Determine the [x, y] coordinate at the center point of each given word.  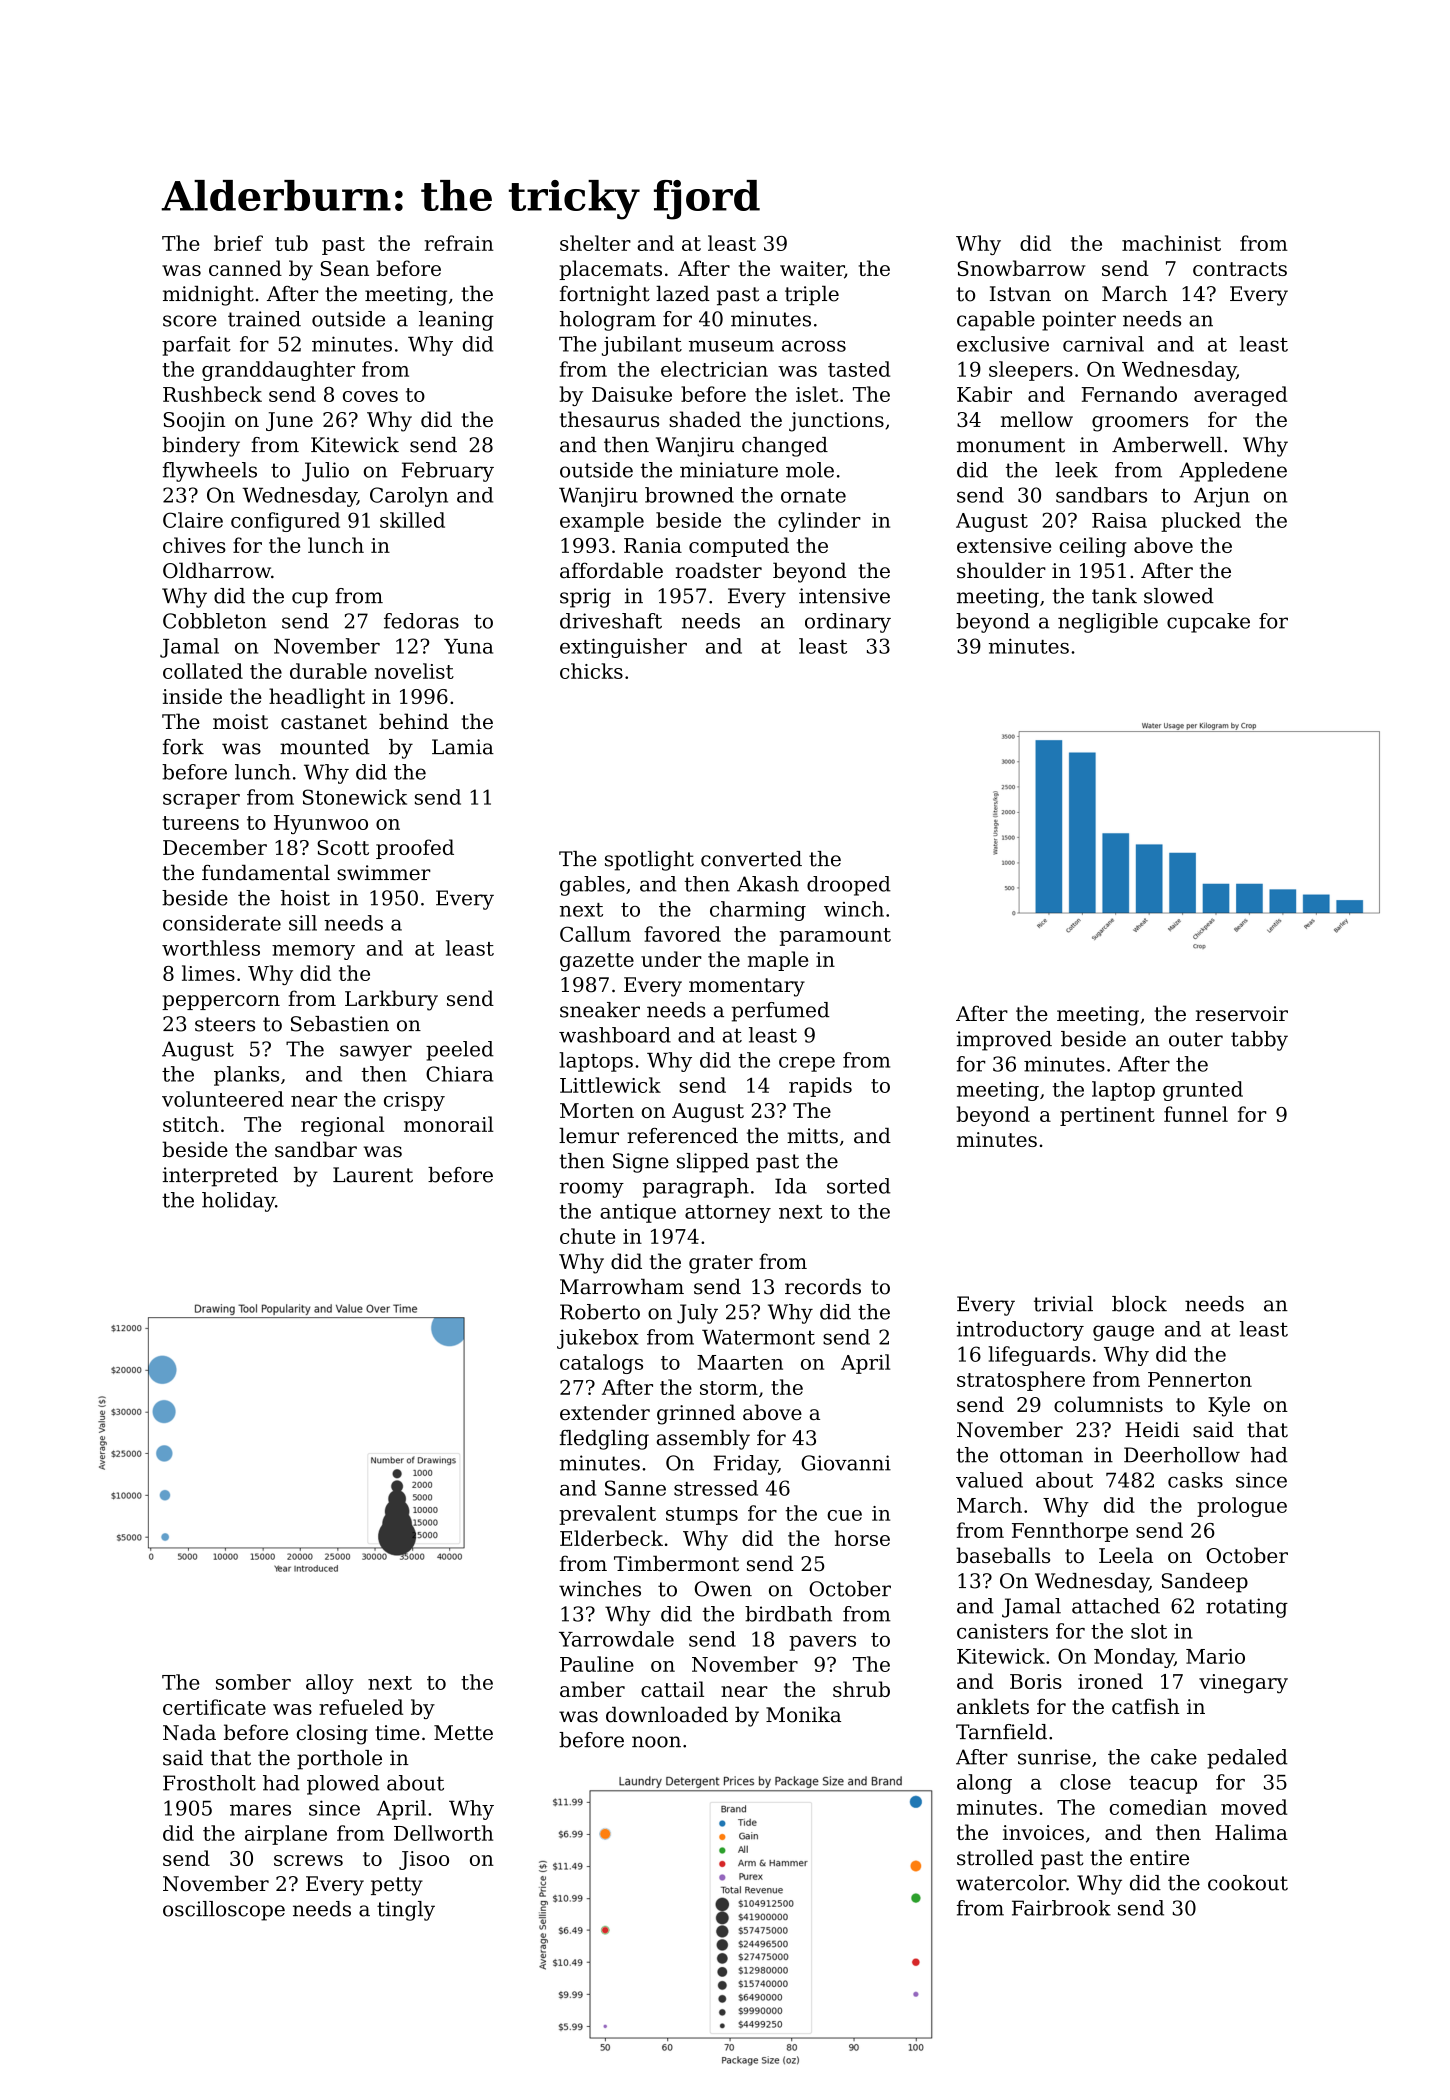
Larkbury [391, 1000]
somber [253, 1682]
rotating [1247, 1608]
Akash [768, 884]
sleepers [1031, 371]
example [602, 522]
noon [656, 1742]
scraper [201, 801]
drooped [849, 886]
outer [1196, 1039]
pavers [822, 1643]
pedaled [1247, 1759]
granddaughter [278, 371]
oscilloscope [224, 1911]
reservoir [1242, 1014]
